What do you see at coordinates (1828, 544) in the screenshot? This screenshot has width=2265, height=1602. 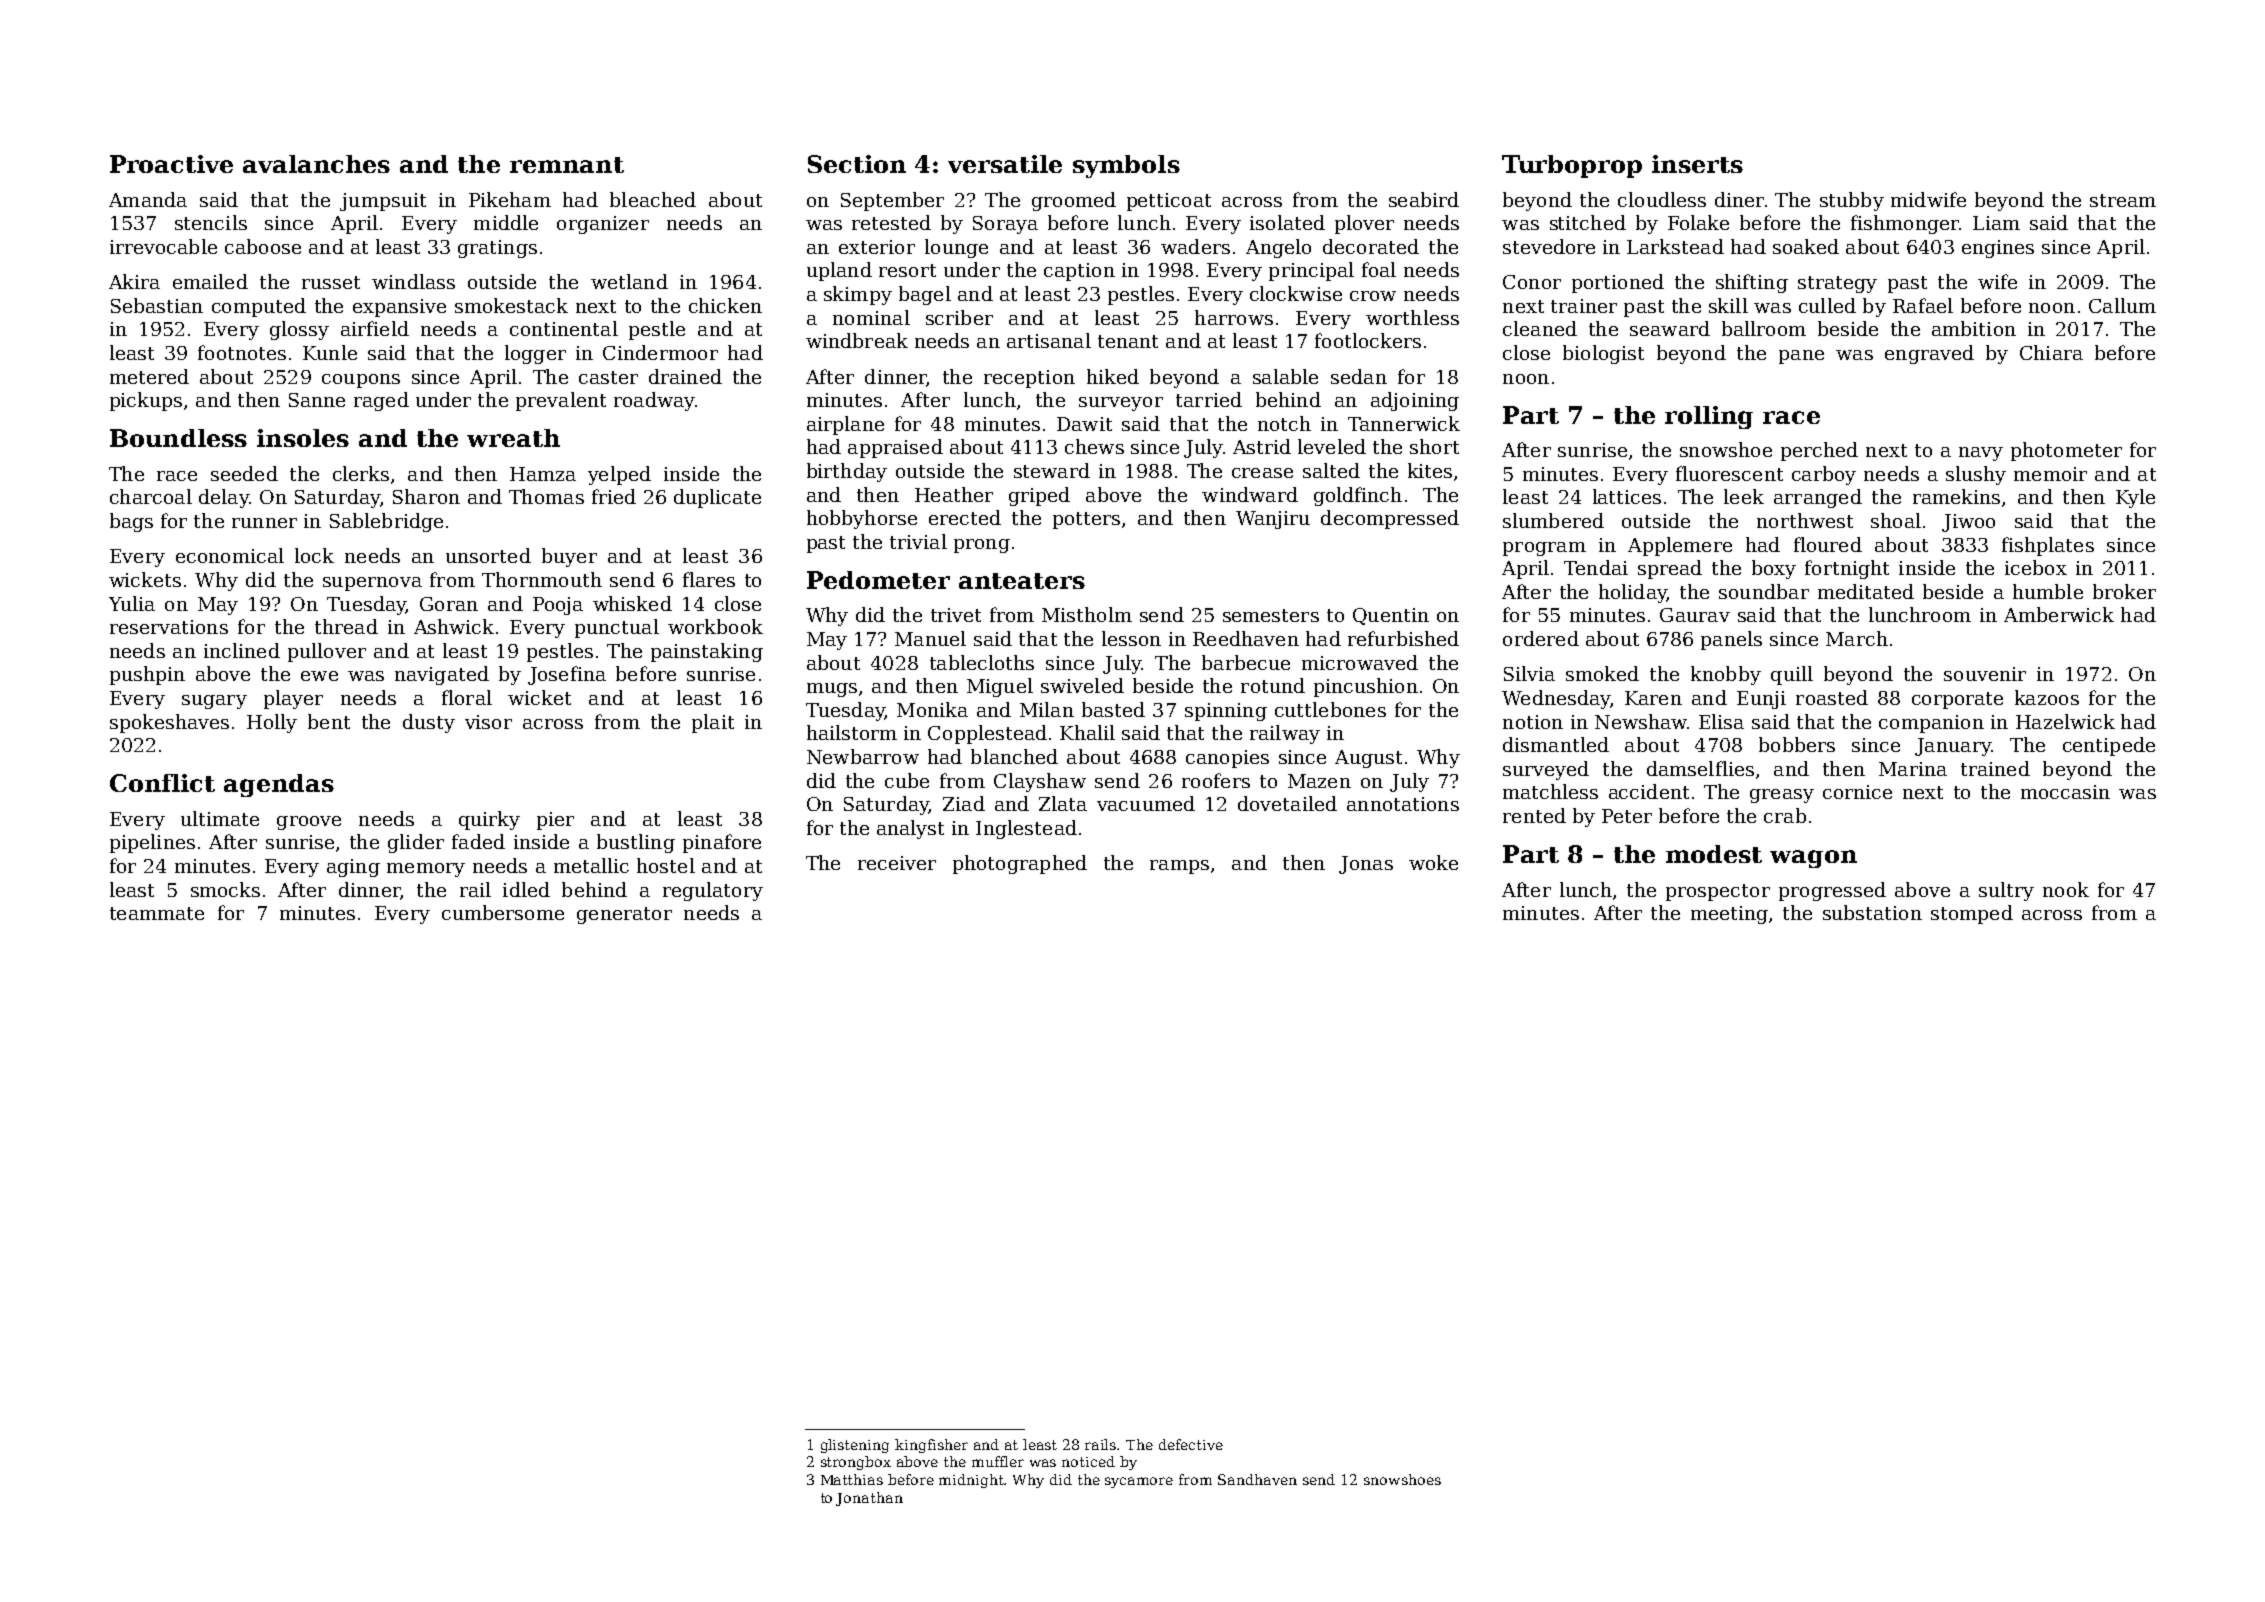 I see `floured` at bounding box center [1828, 544].
